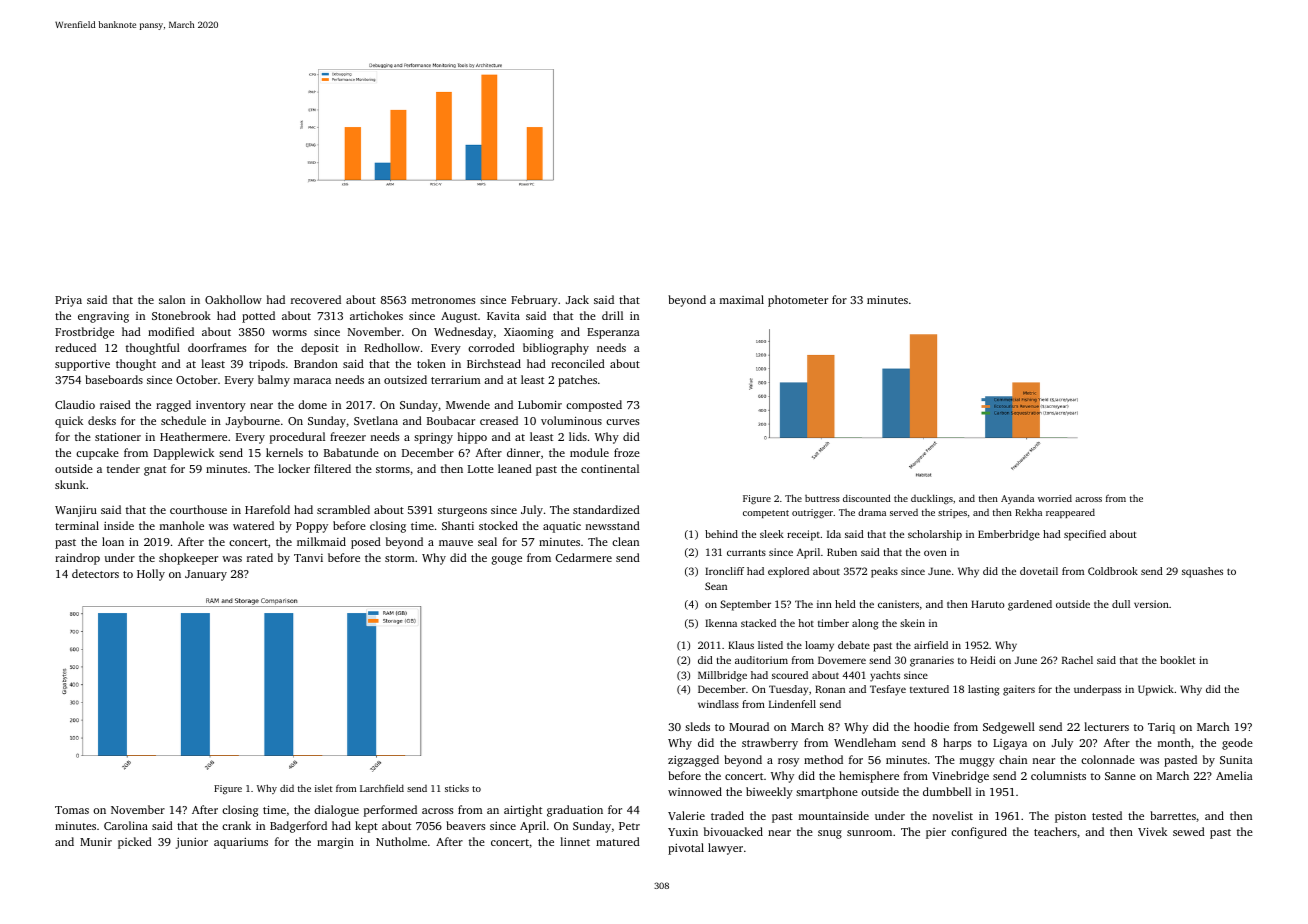  What do you see at coordinates (746, 552) in the document?
I see `currants` at bounding box center [746, 552].
